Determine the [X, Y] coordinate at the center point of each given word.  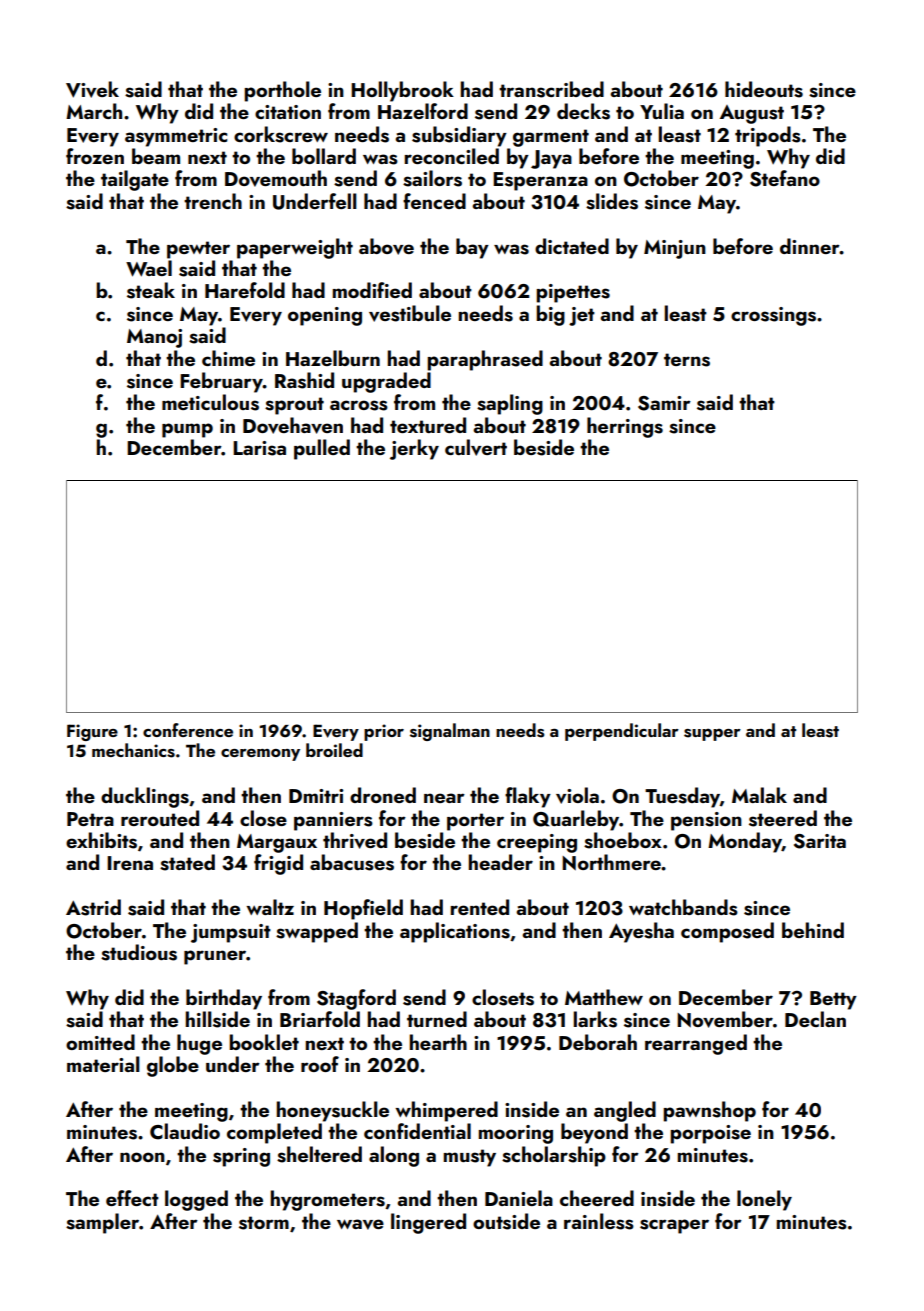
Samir [664, 403]
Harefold [245, 290]
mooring [516, 1134]
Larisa [259, 448]
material [103, 1064]
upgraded [386, 382]
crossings [773, 316]
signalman [450, 732]
